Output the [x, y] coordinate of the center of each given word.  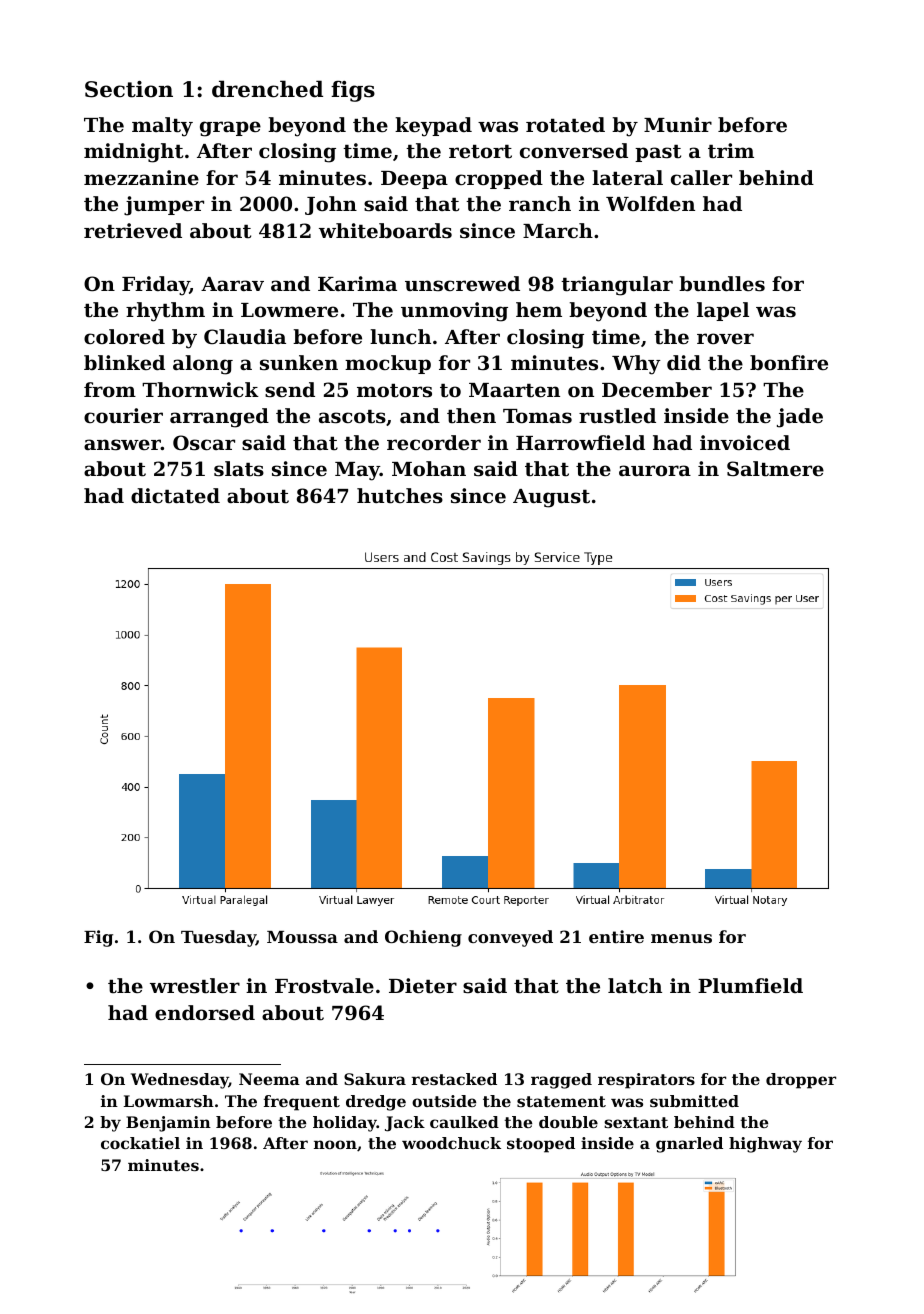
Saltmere [775, 469]
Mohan [429, 468]
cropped [499, 179]
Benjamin [168, 1124]
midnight [133, 153]
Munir [678, 124]
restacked [454, 1079]
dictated [175, 496]
